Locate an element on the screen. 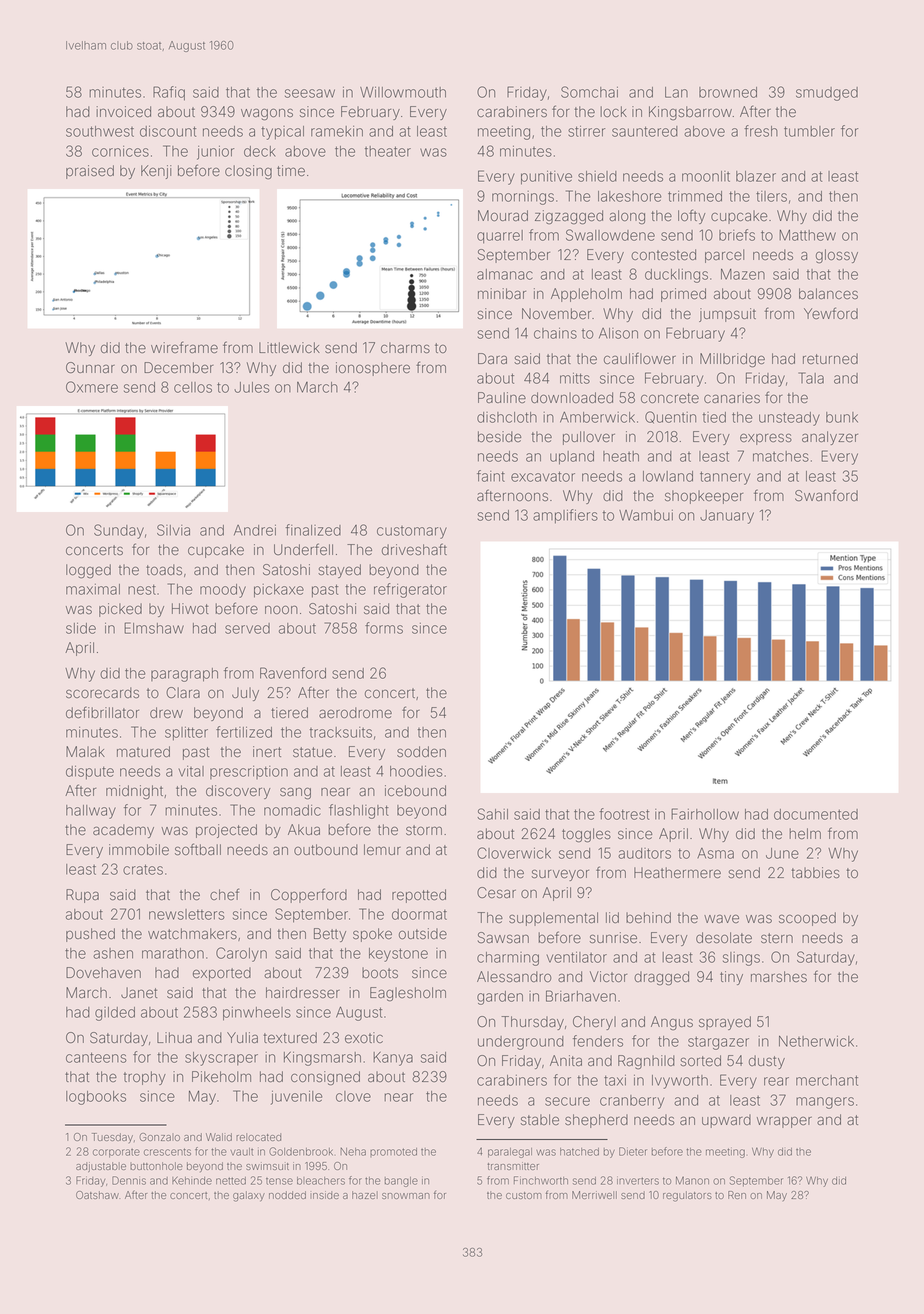 The image size is (924, 1314). Swanford is located at coordinates (826, 495).
